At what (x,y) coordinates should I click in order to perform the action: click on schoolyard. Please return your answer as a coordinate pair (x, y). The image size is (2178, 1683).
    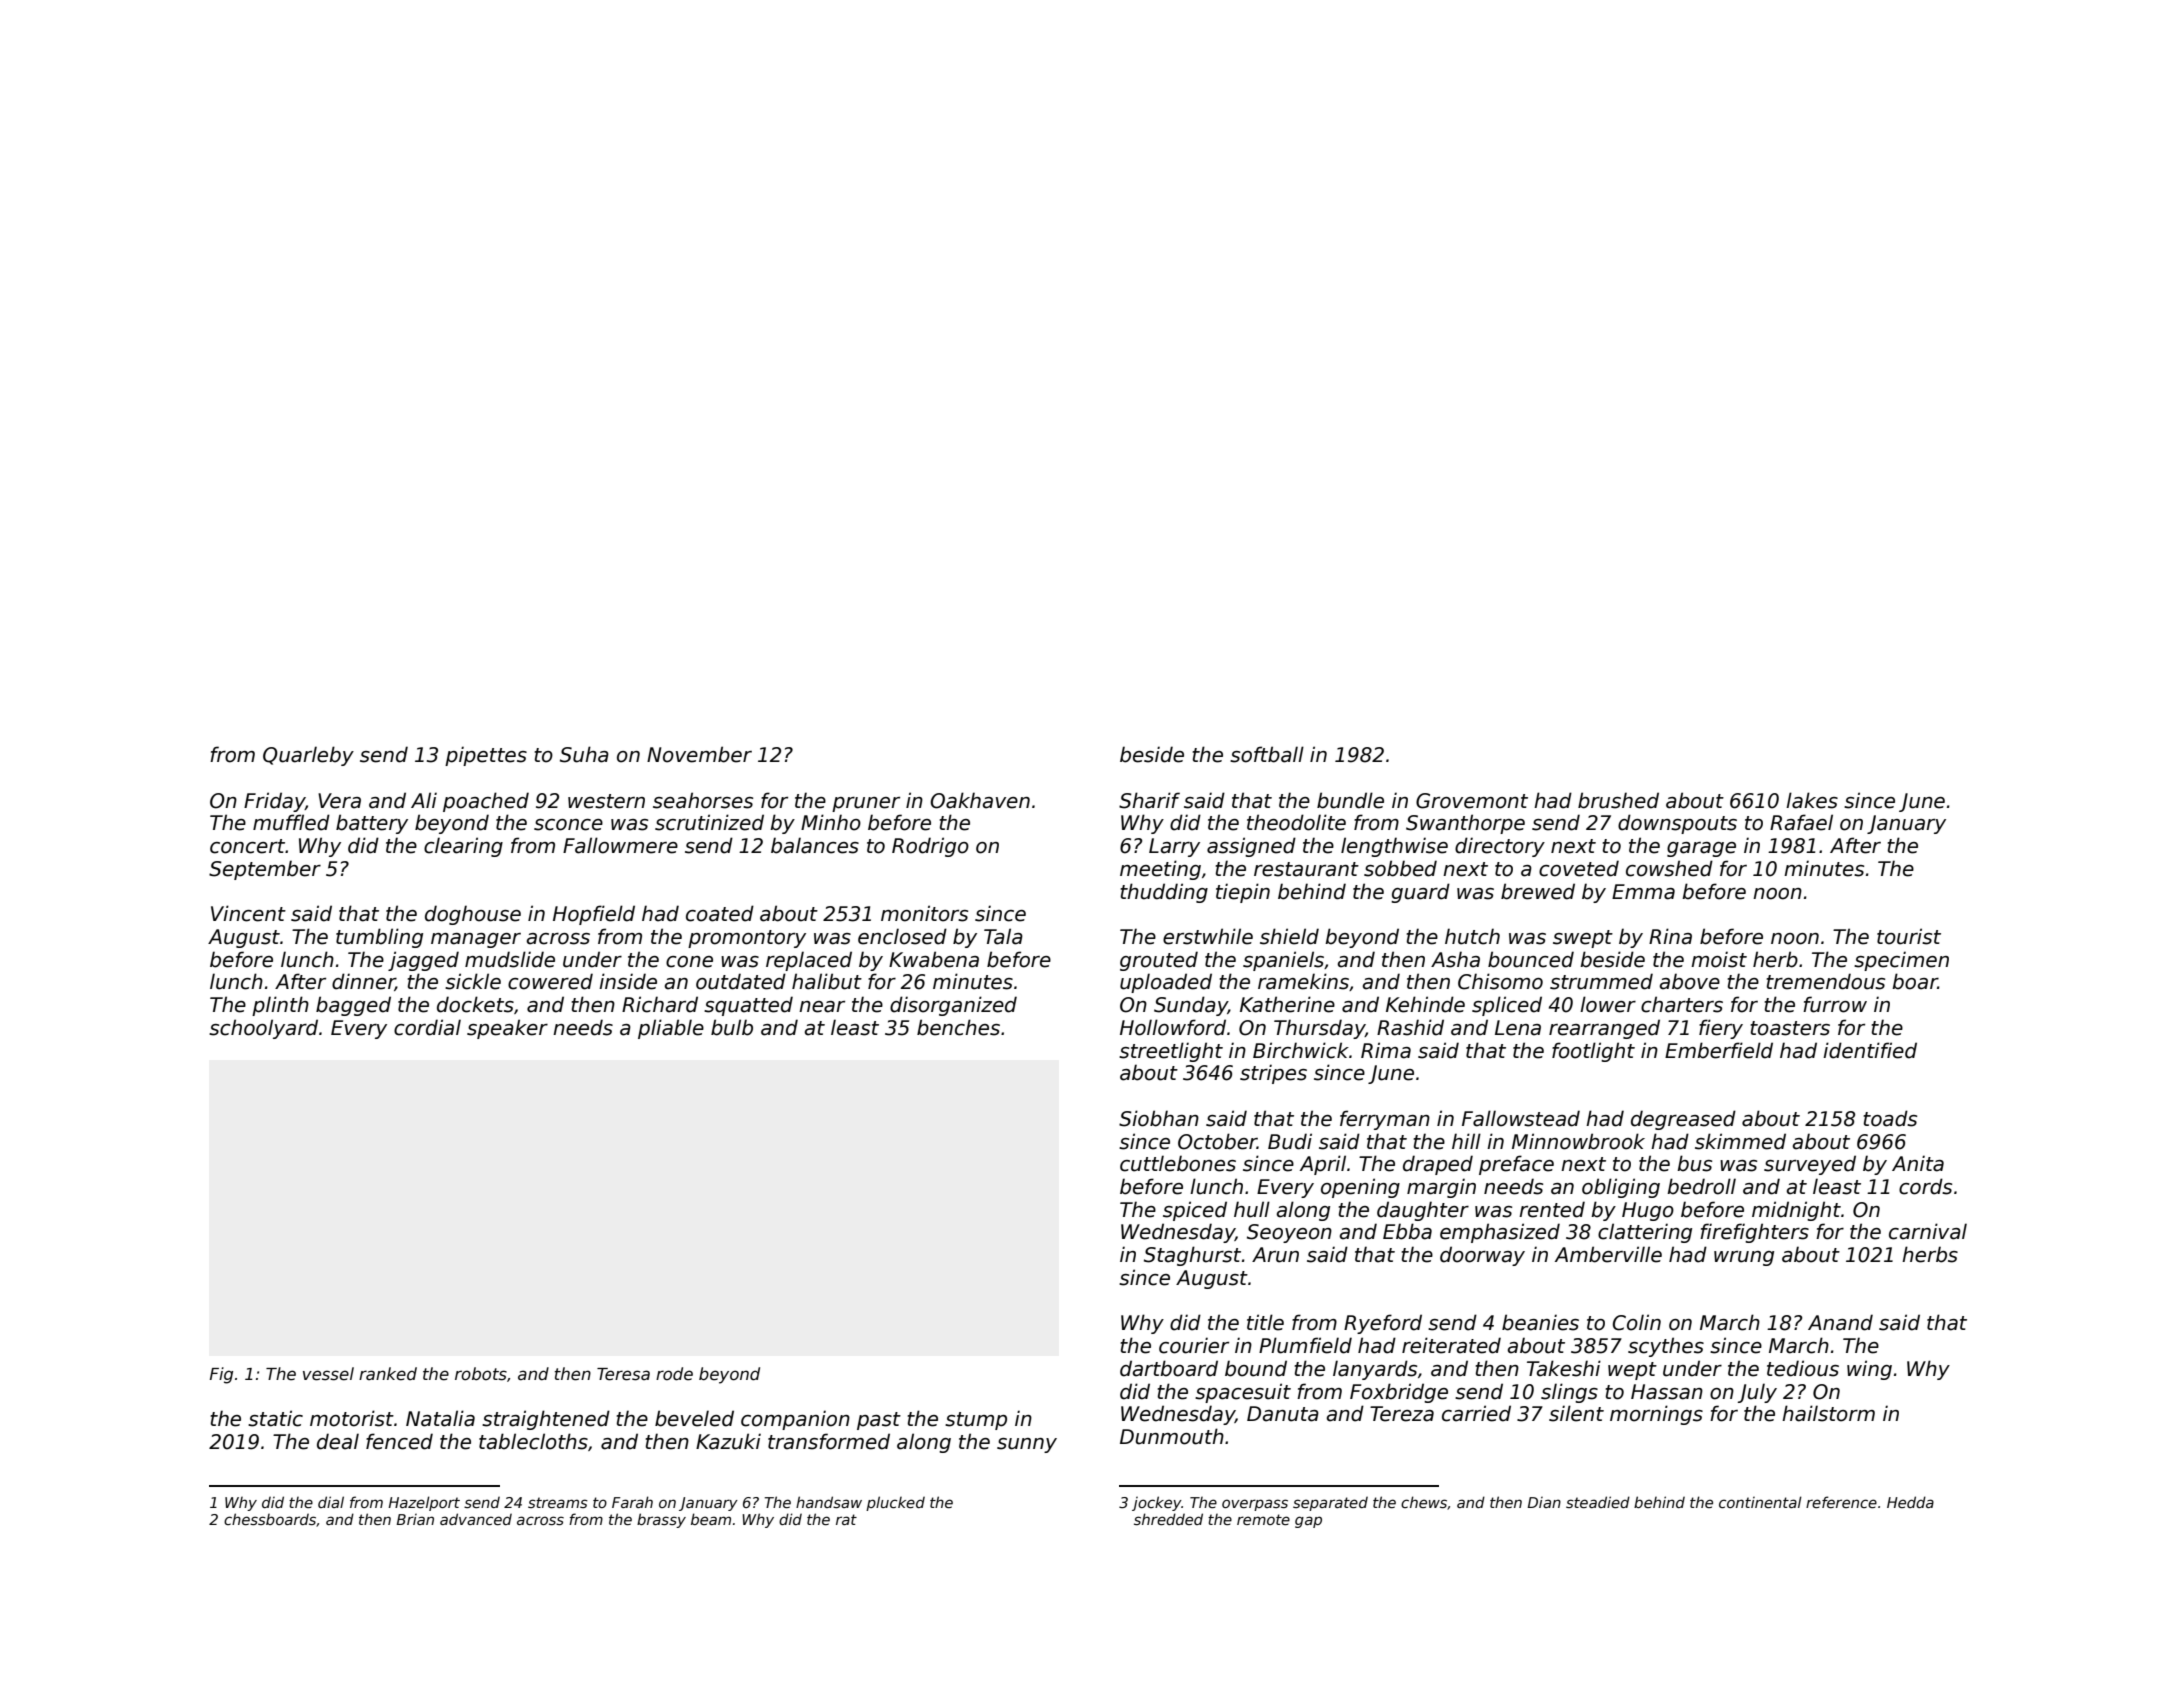
    Looking at the image, I should click on (263, 1029).
